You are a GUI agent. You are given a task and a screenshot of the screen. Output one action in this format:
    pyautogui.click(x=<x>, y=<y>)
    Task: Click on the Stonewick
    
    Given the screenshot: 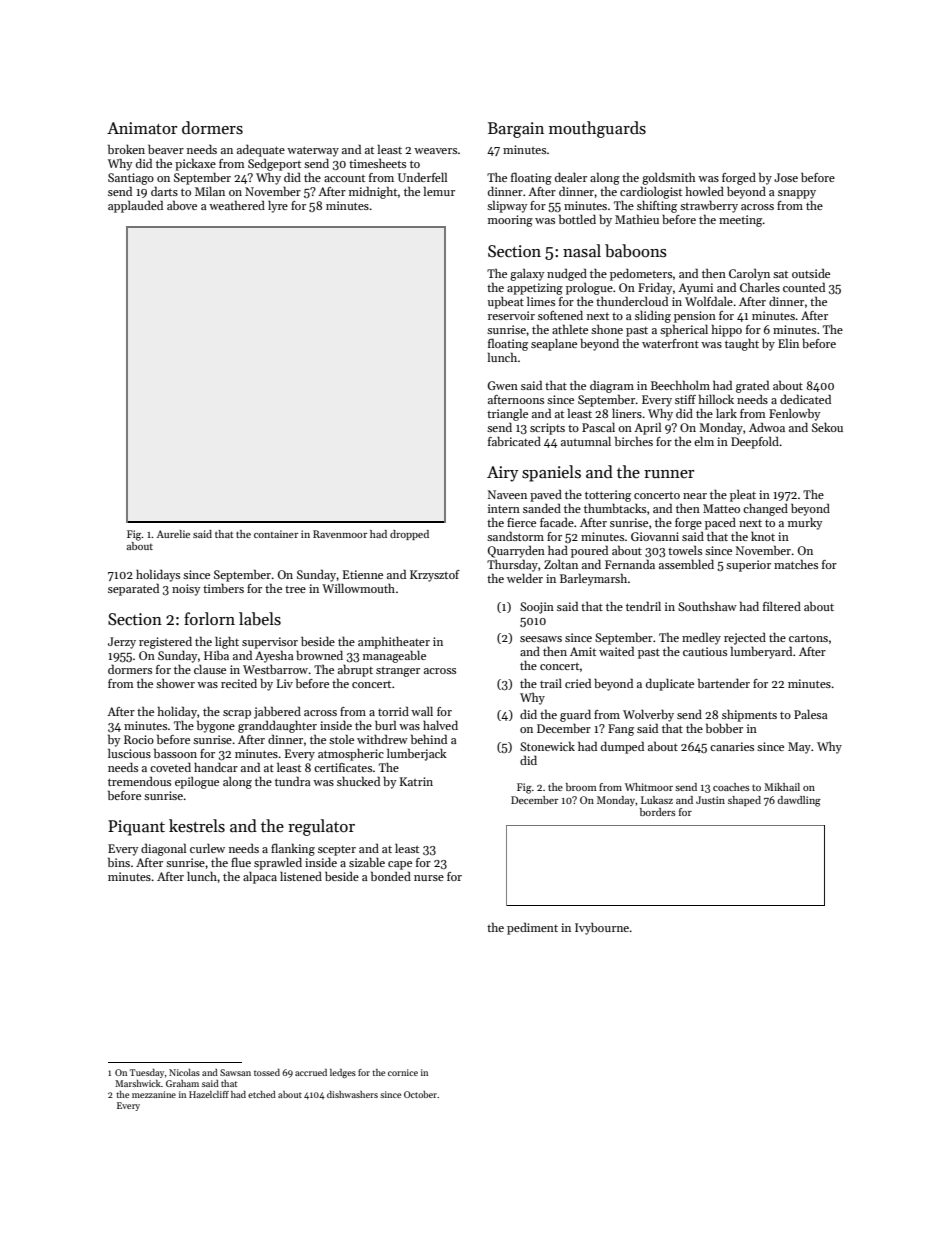 What is the action you would take?
    pyautogui.click(x=547, y=746)
